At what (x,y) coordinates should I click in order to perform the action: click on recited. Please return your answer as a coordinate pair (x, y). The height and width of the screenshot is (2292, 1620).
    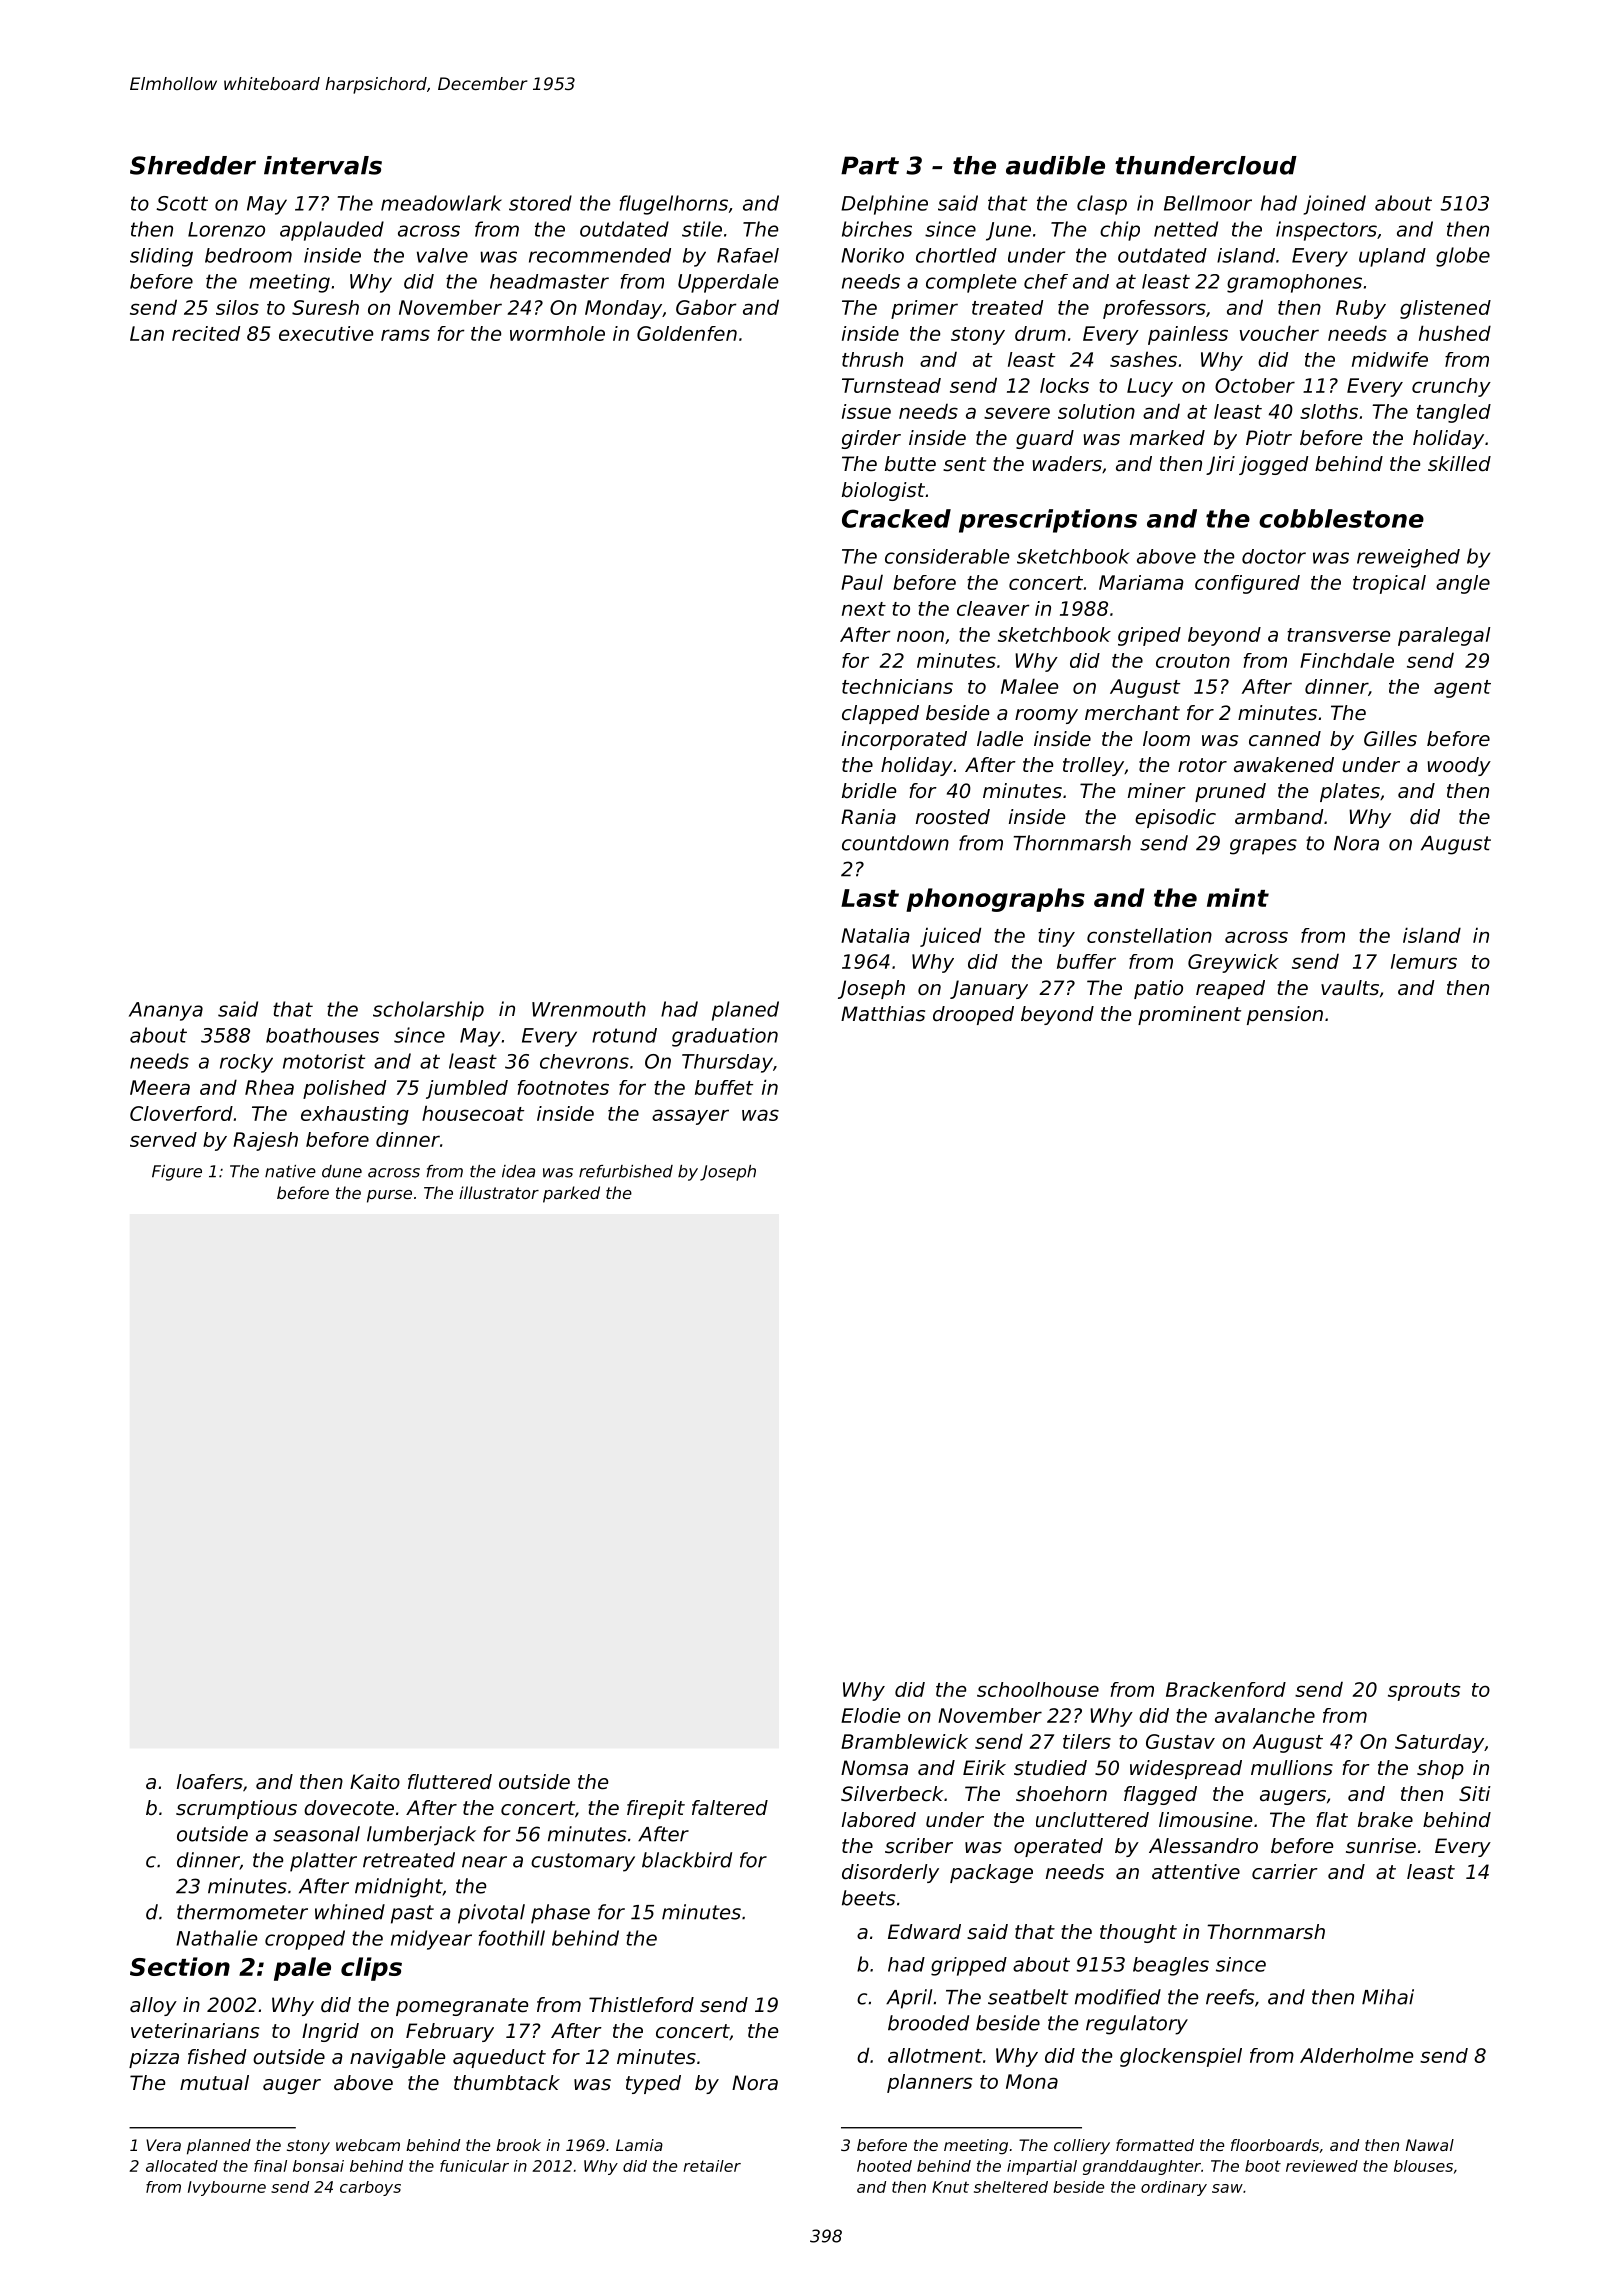
    Looking at the image, I should click on (206, 333).
